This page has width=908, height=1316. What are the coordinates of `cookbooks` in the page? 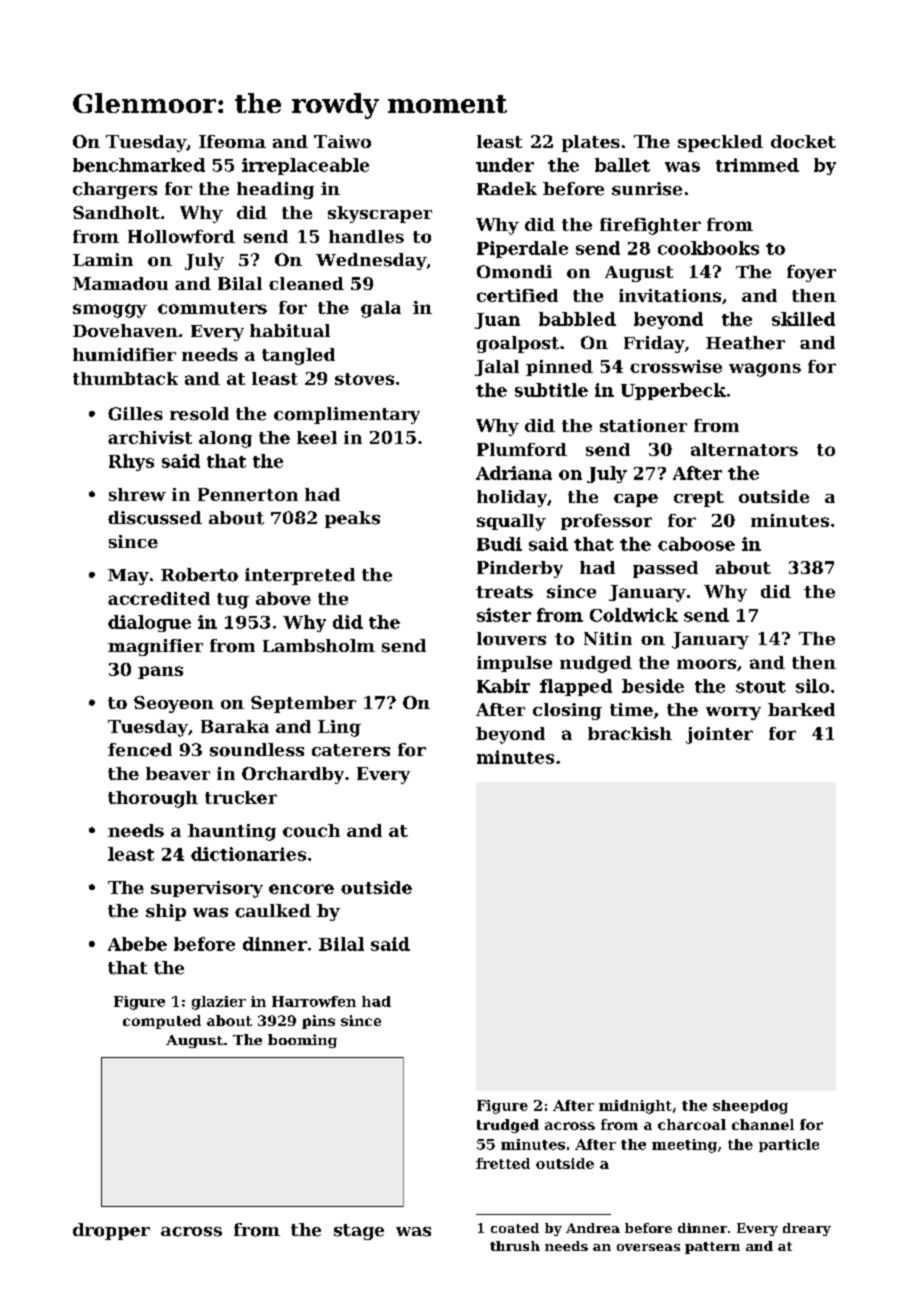 It's located at (708, 248).
